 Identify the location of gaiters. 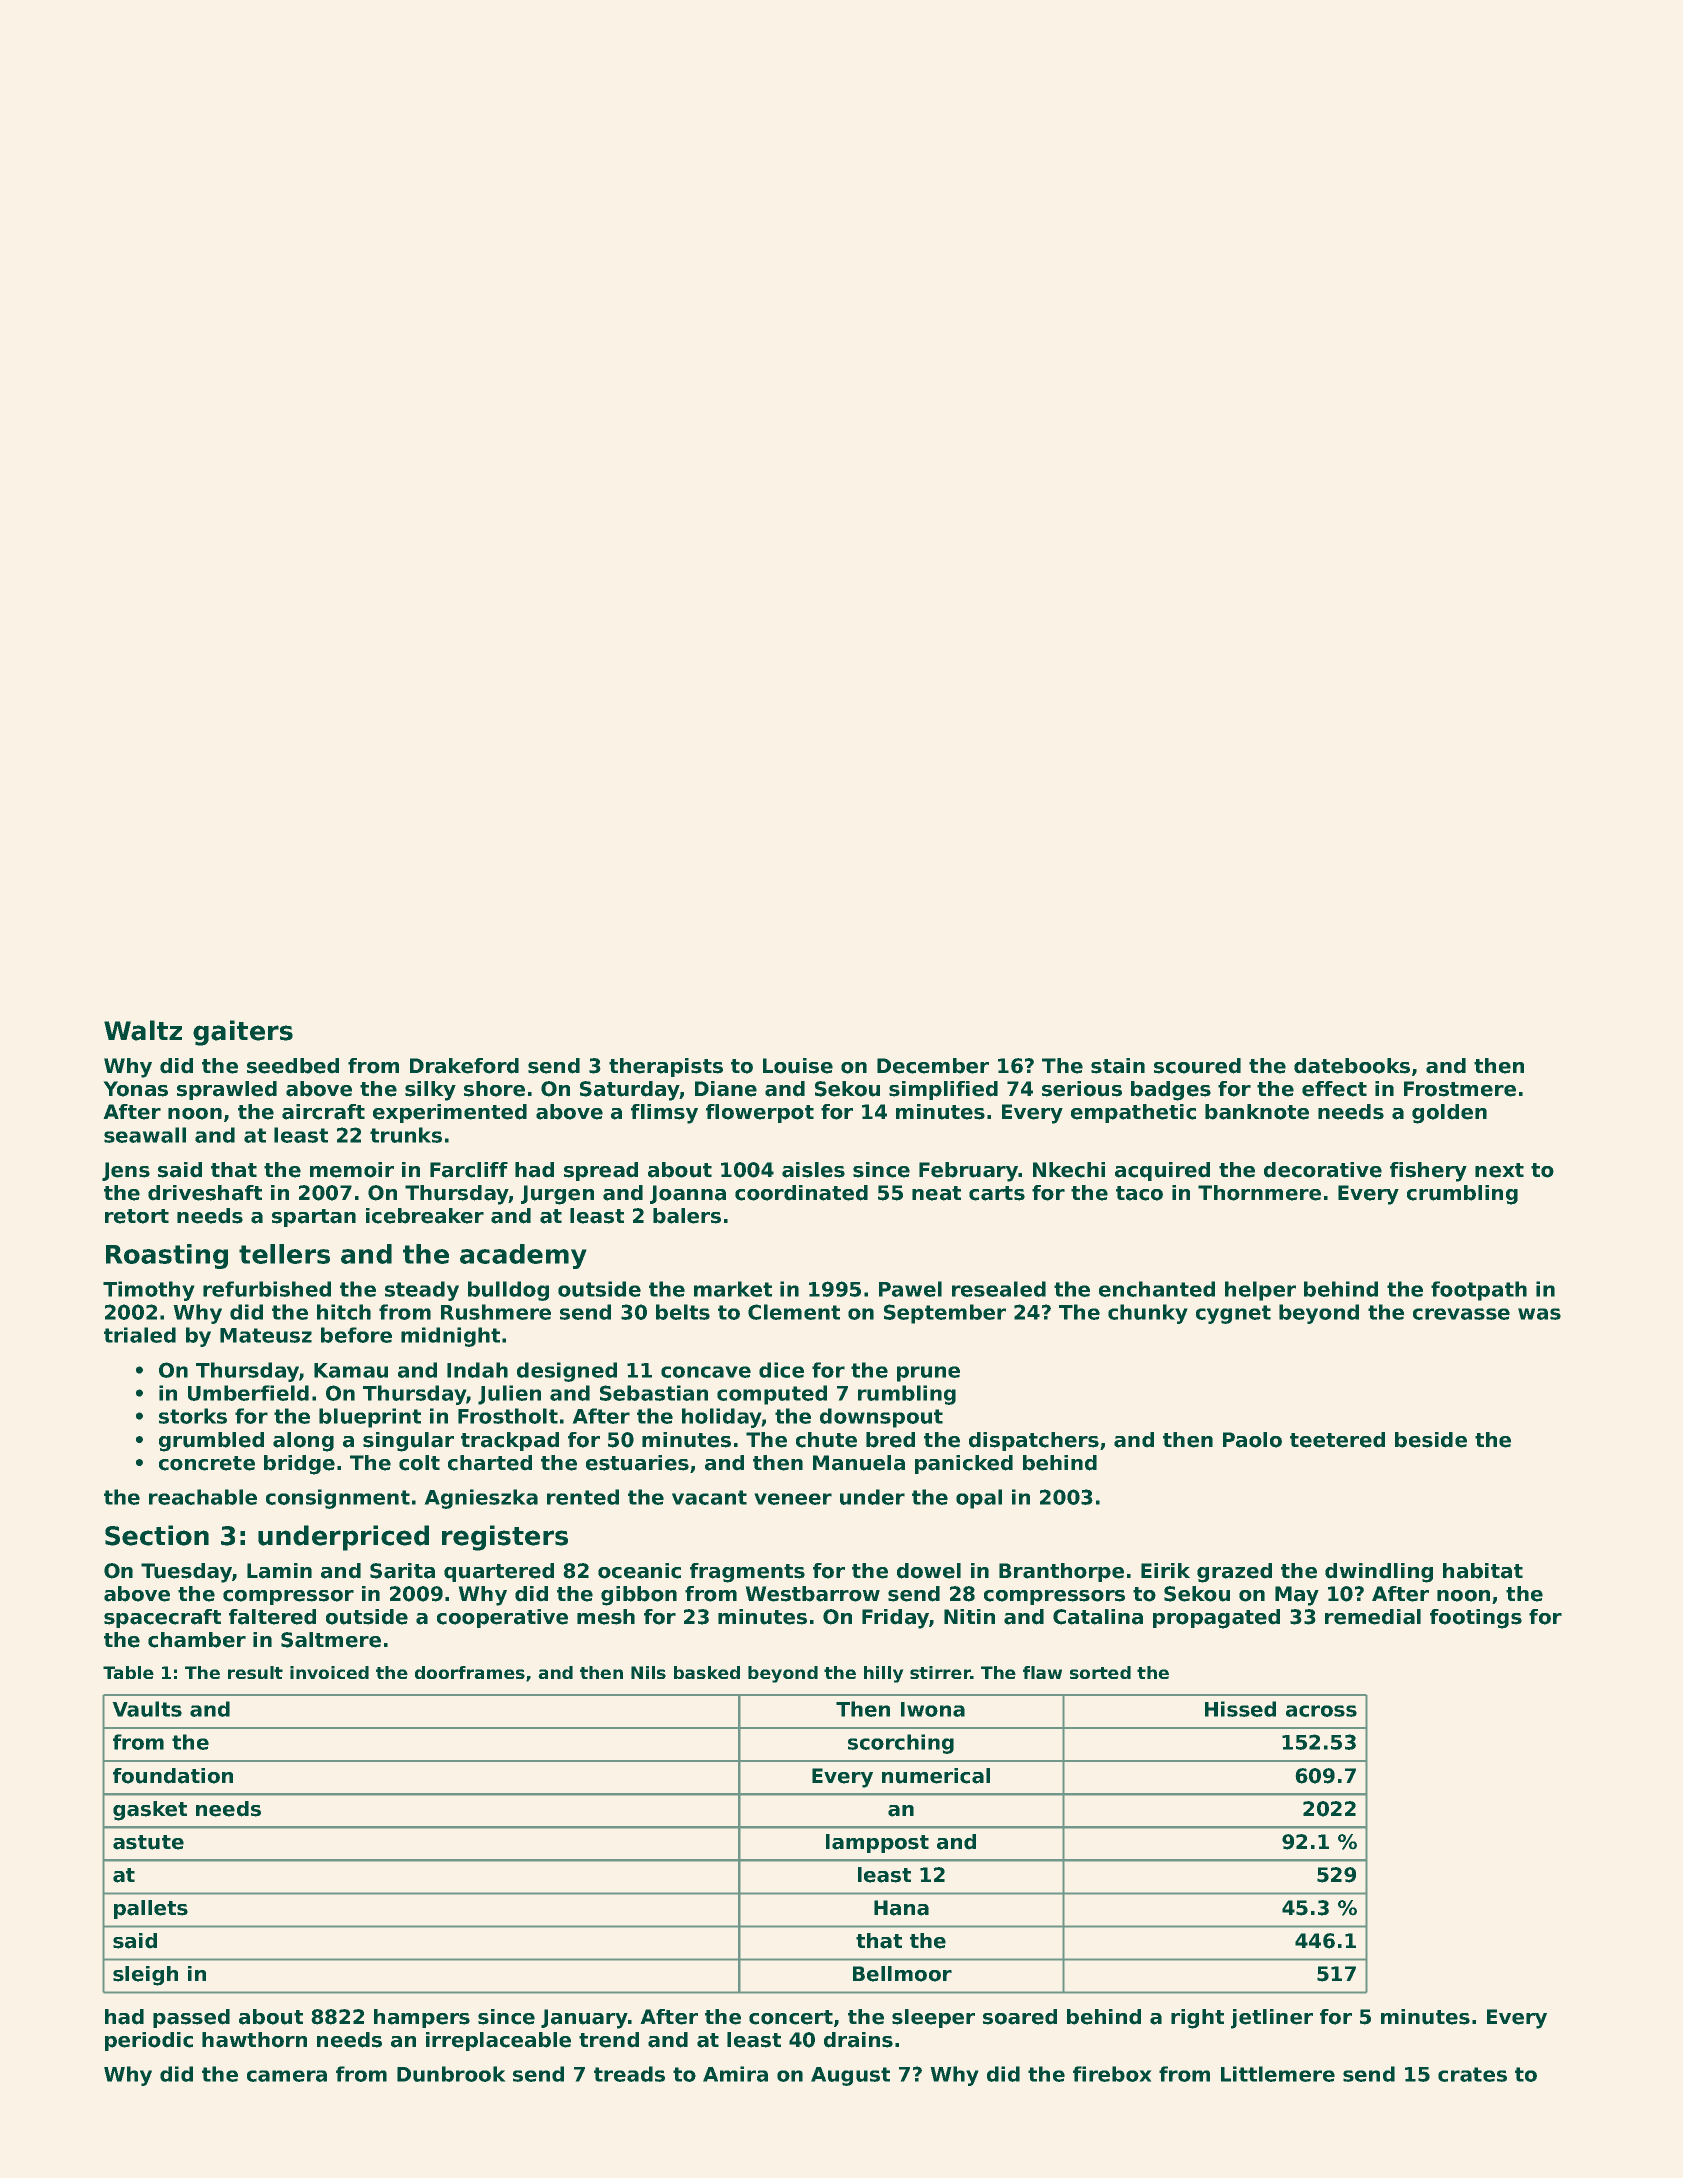
(243, 1033).
